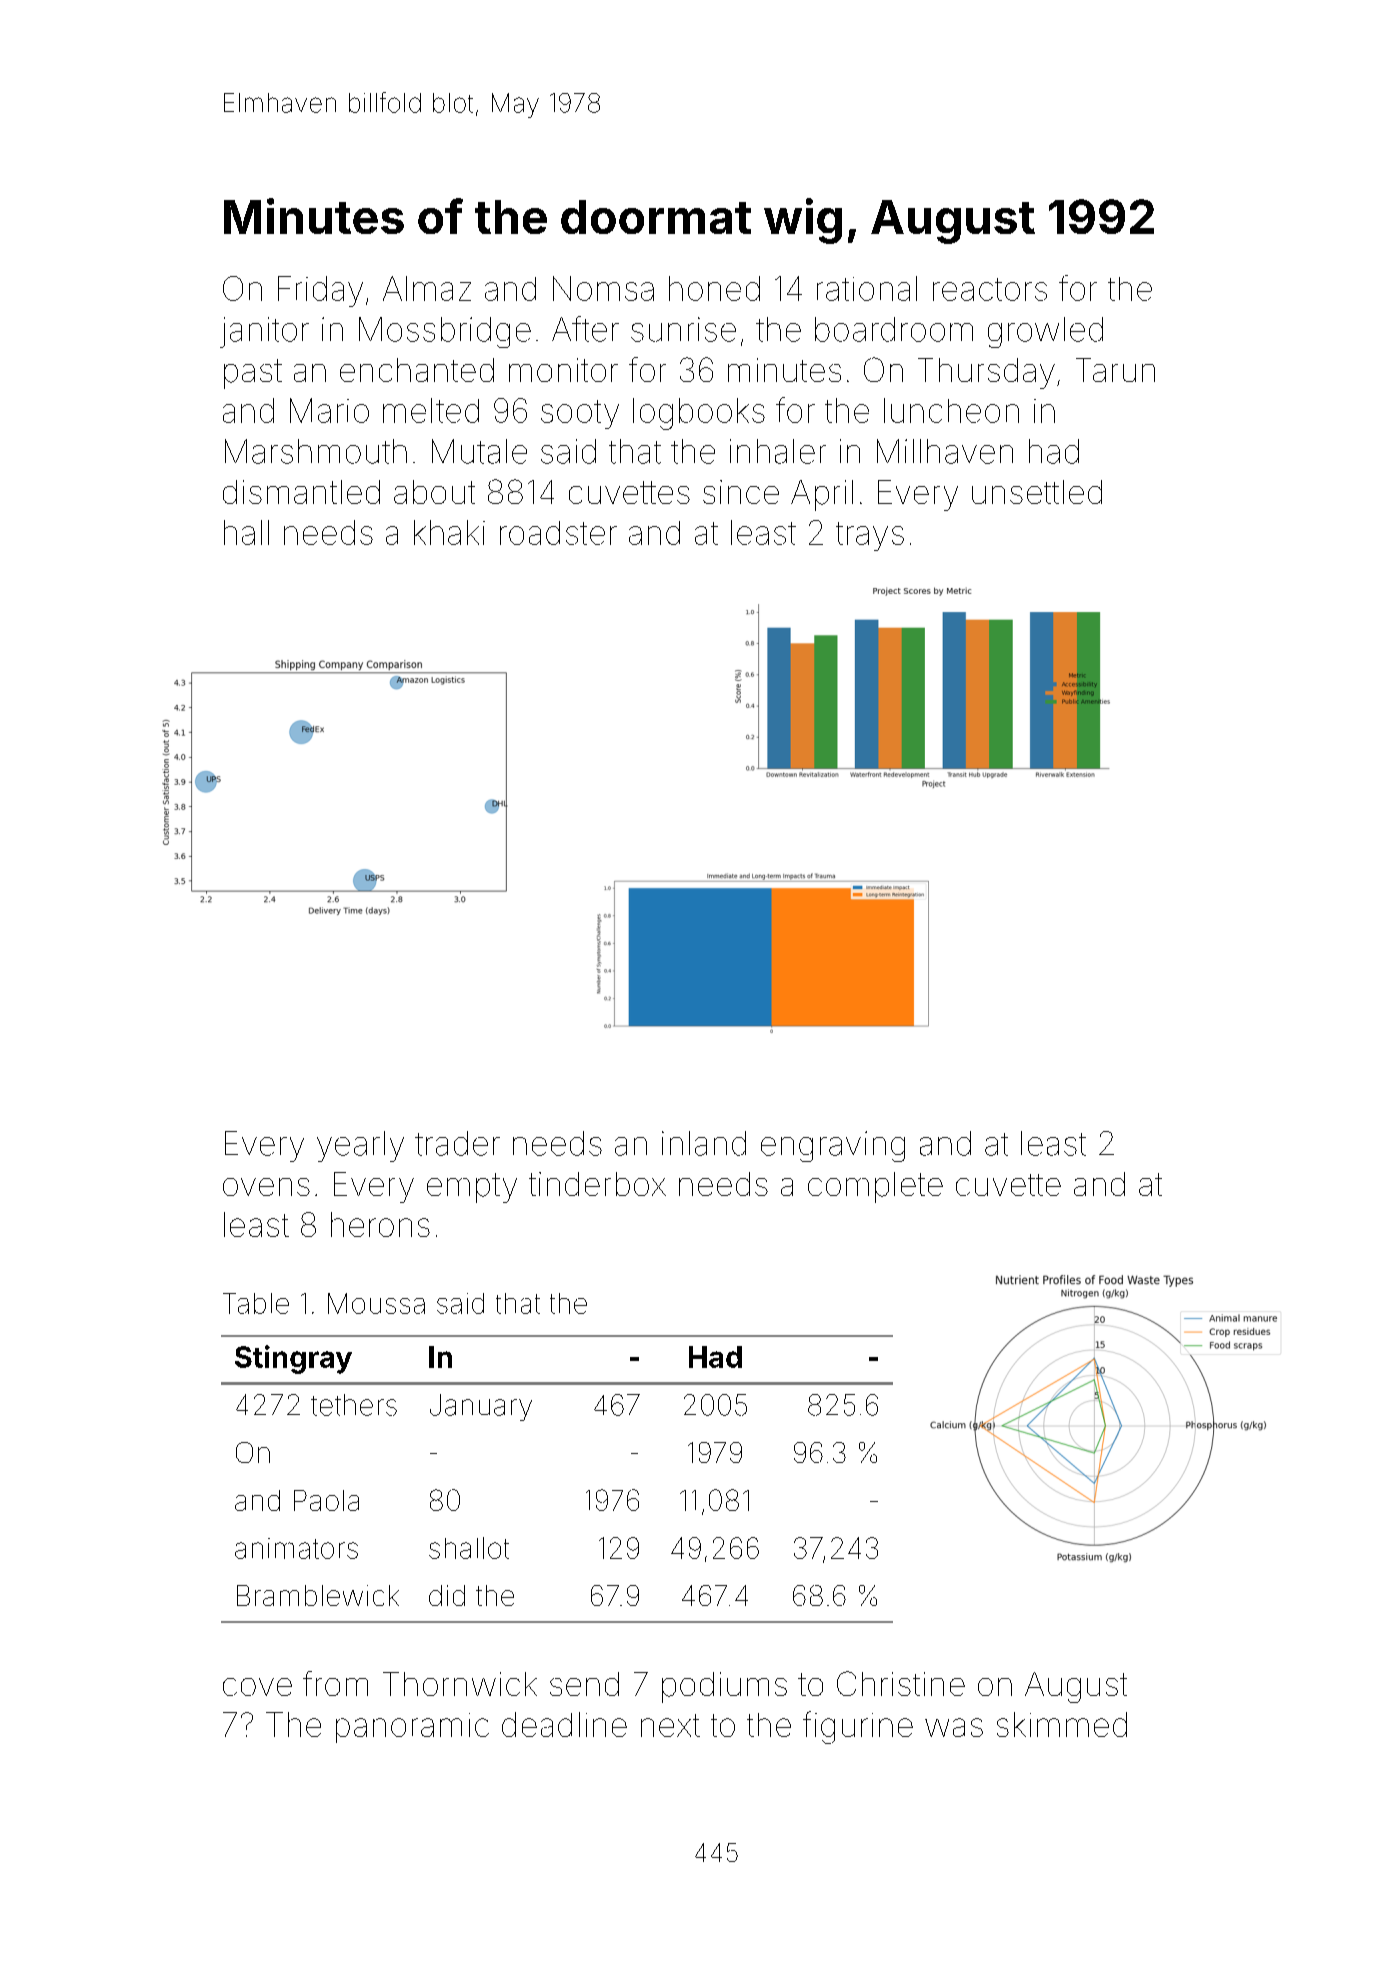 This screenshot has width=1386, height=1969. What do you see at coordinates (741, 492) in the screenshot?
I see `since` at bounding box center [741, 492].
